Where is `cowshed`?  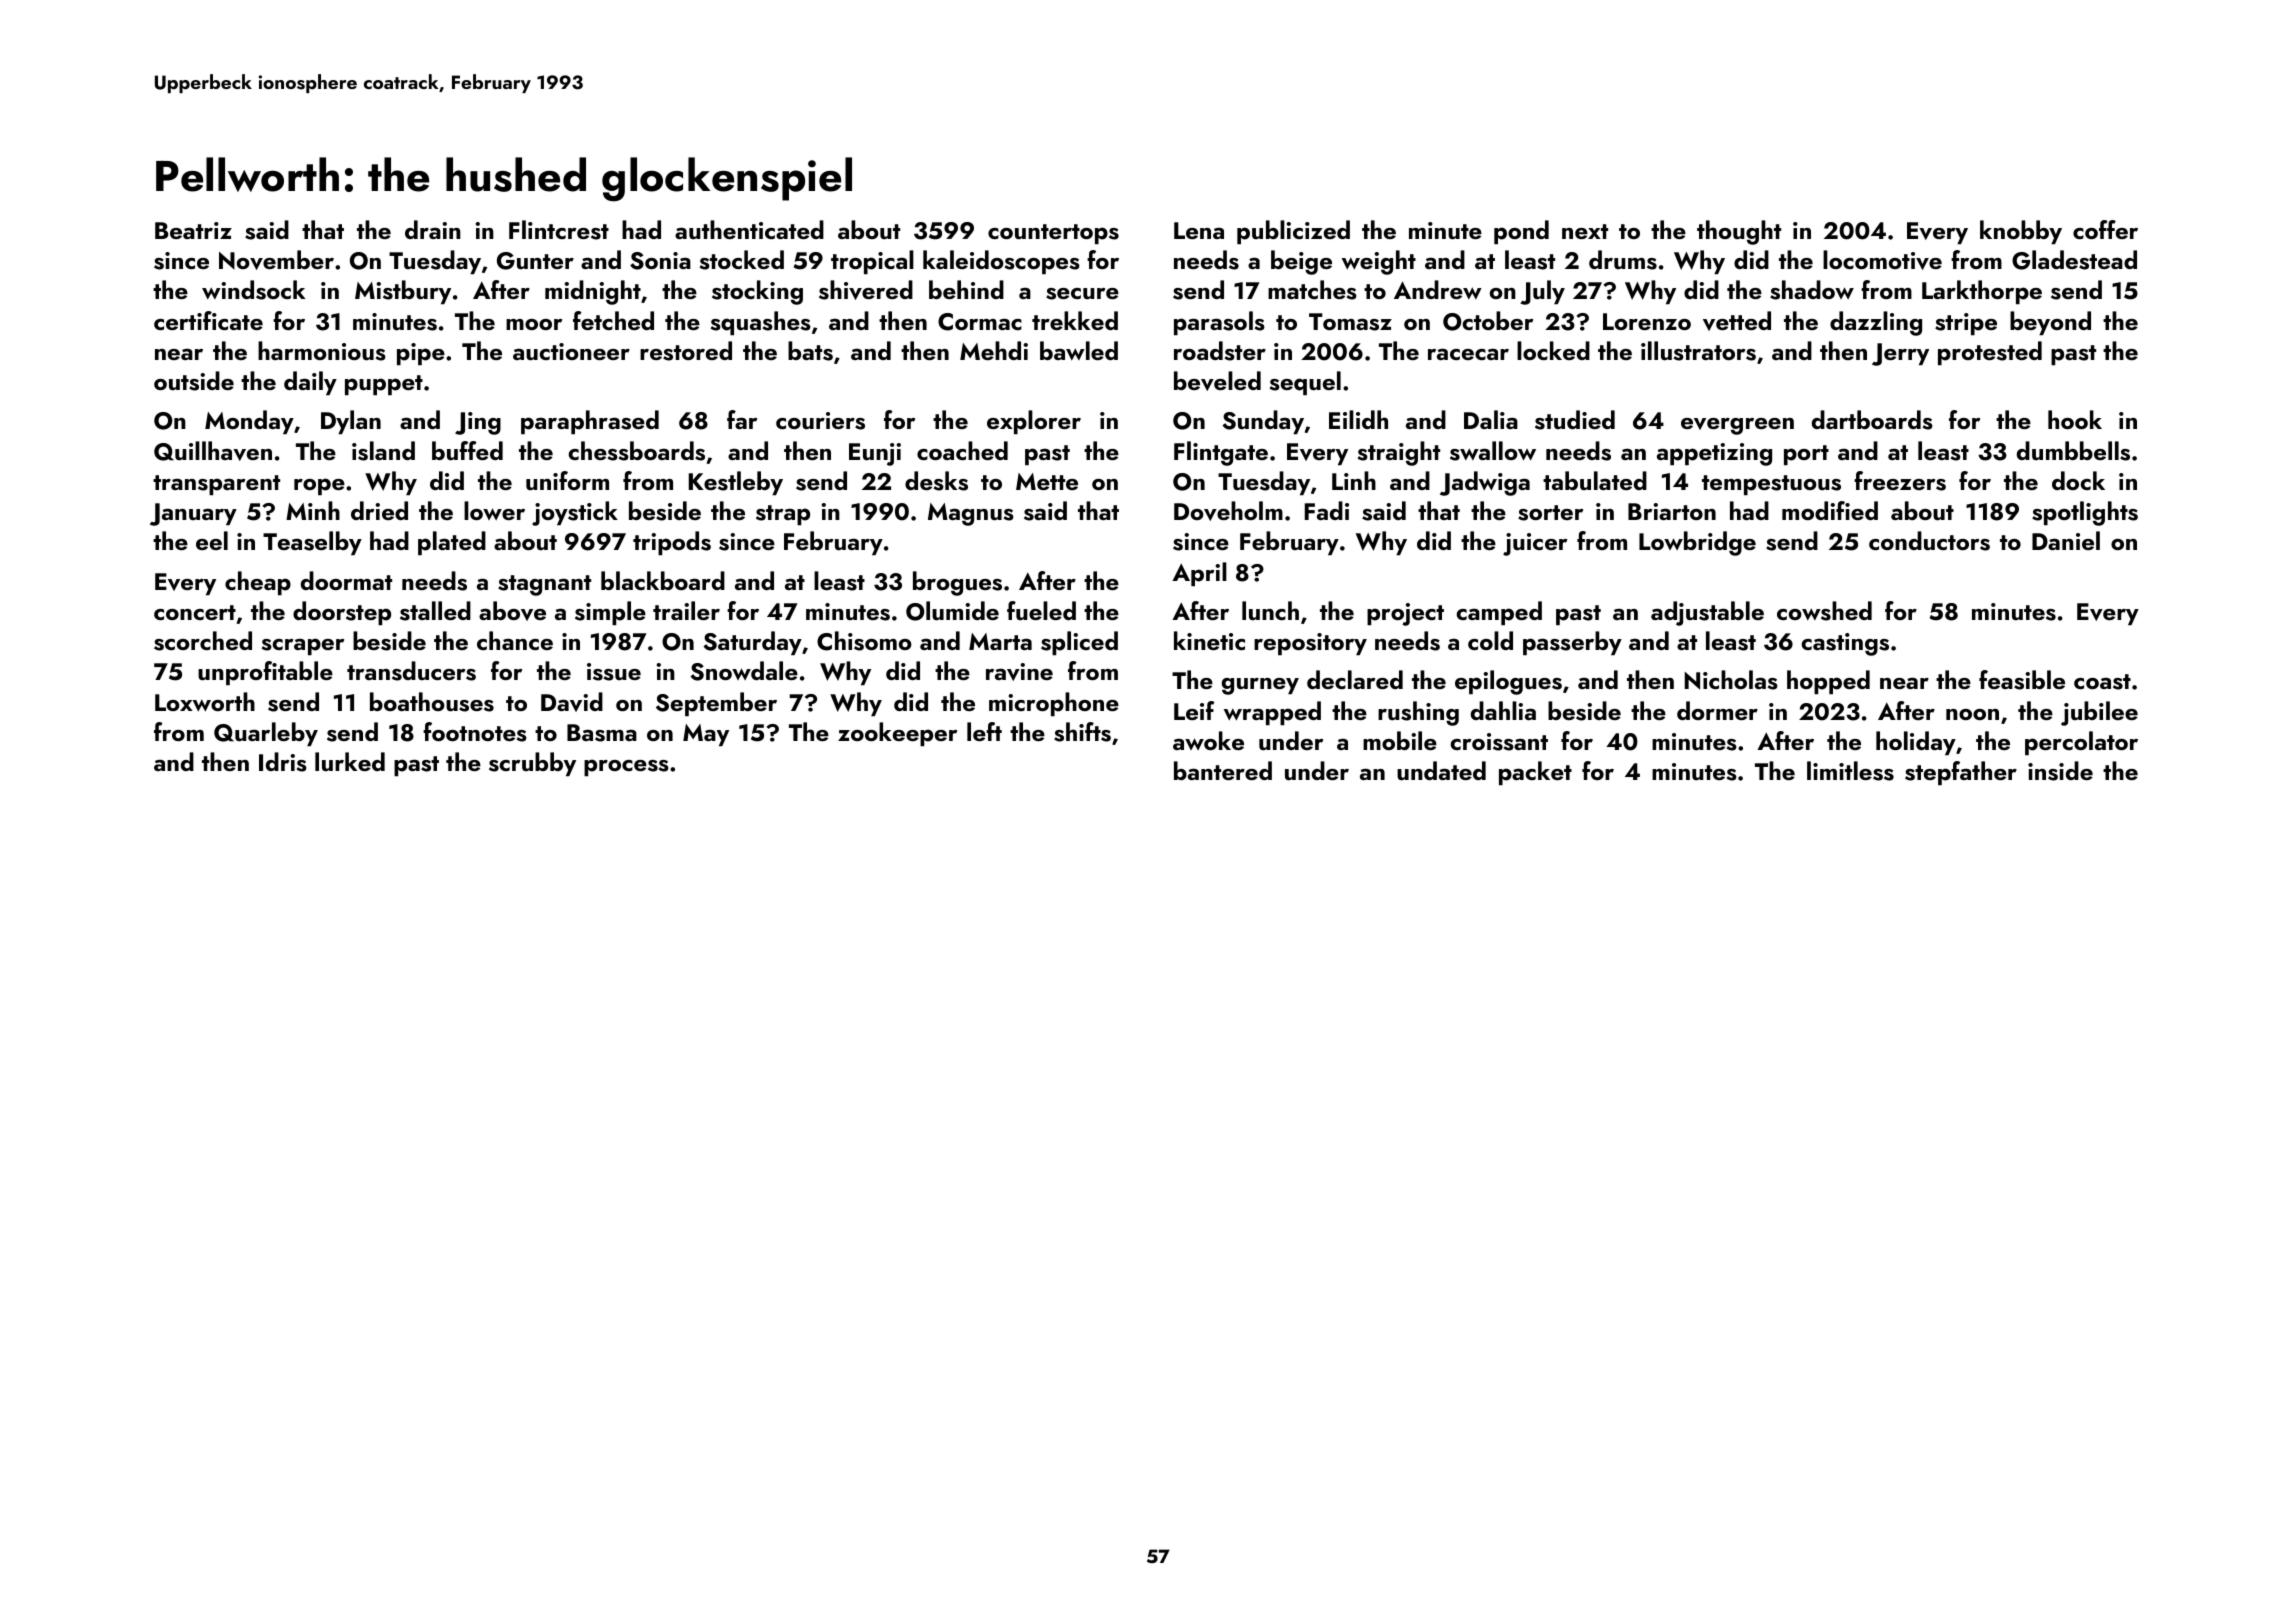 cowshed is located at coordinates (1824, 611).
